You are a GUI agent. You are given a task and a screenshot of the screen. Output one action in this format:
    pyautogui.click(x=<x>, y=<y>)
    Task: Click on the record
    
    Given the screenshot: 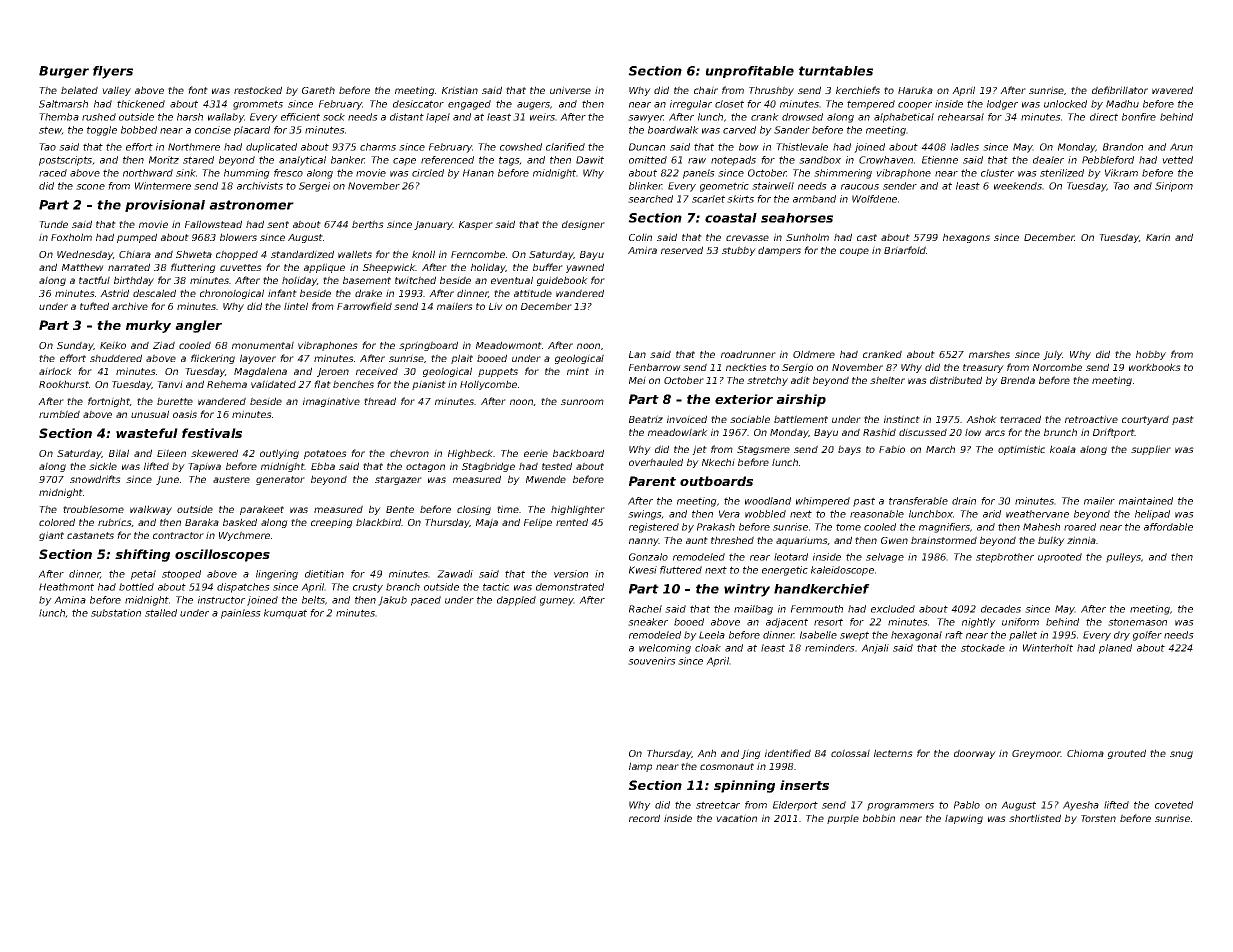 What is the action you would take?
    pyautogui.click(x=644, y=818)
